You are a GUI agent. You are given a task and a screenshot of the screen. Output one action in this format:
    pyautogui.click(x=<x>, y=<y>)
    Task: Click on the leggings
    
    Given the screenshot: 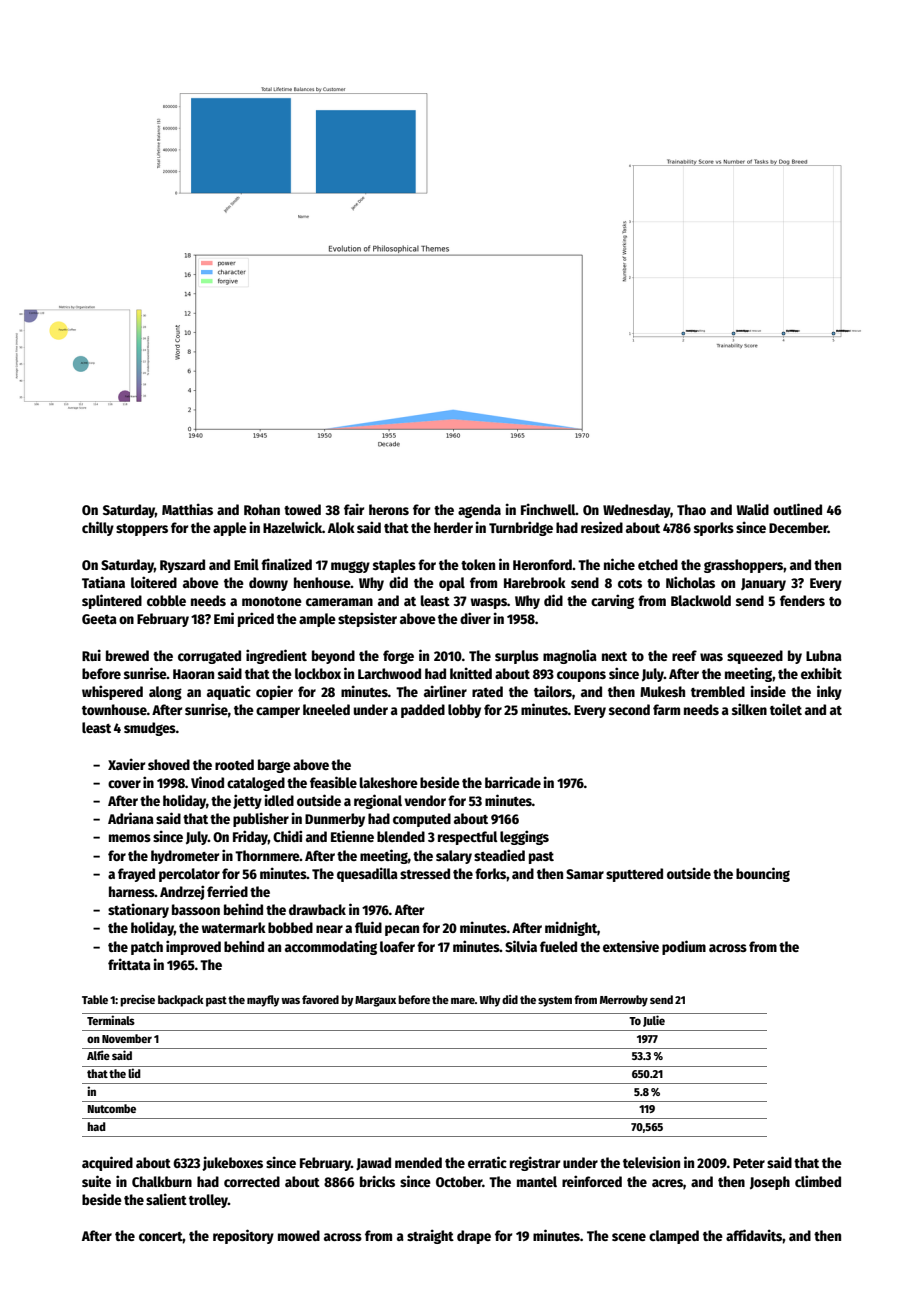 What is the action you would take?
    pyautogui.click(x=524, y=837)
